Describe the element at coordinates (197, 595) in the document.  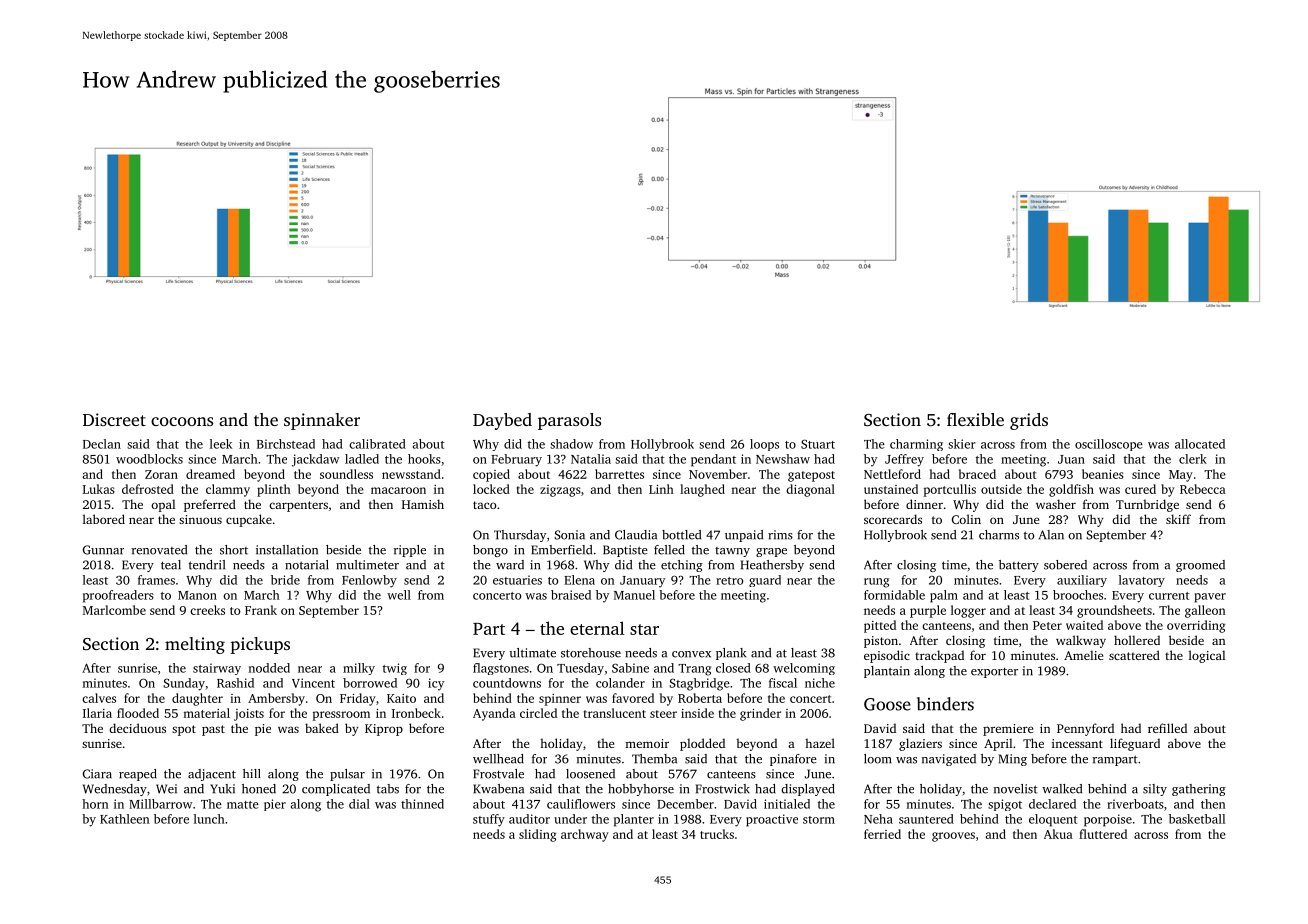
I see `Manon` at that location.
